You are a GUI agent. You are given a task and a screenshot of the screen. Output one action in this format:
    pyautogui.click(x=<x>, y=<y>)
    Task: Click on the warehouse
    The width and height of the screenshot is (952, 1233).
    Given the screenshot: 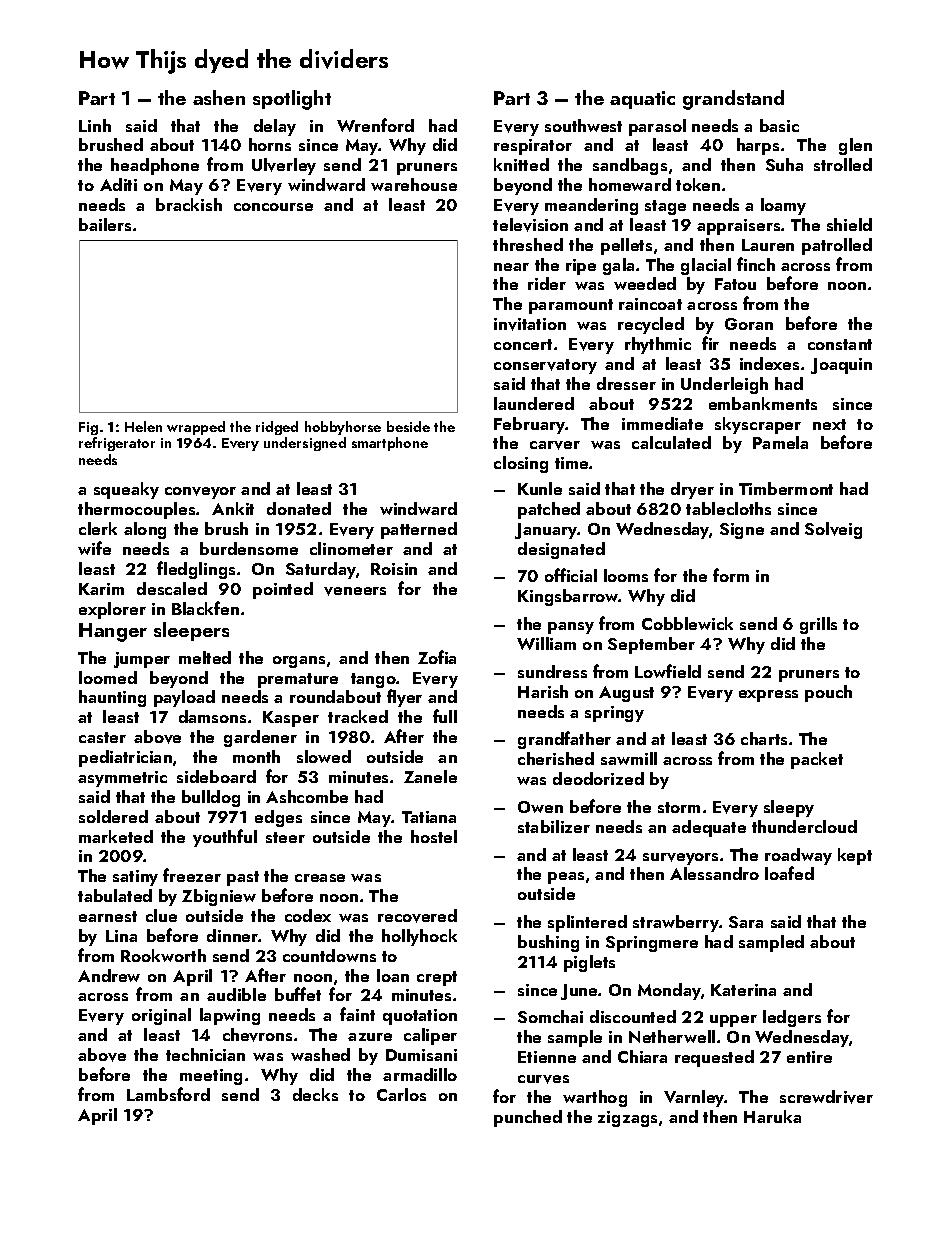 What is the action you would take?
    pyautogui.click(x=414, y=184)
